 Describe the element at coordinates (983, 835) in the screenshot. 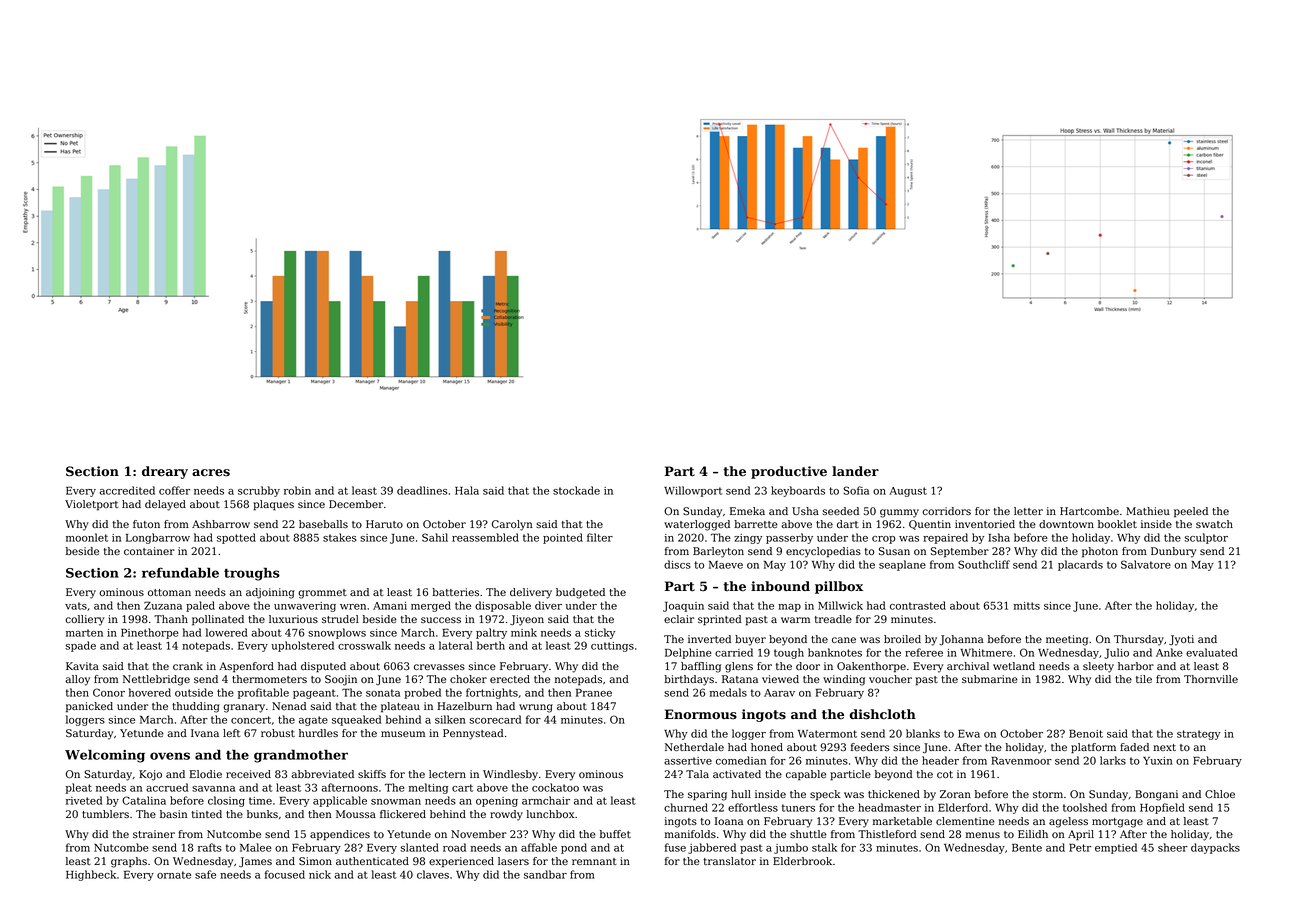

I see `menus` at that location.
